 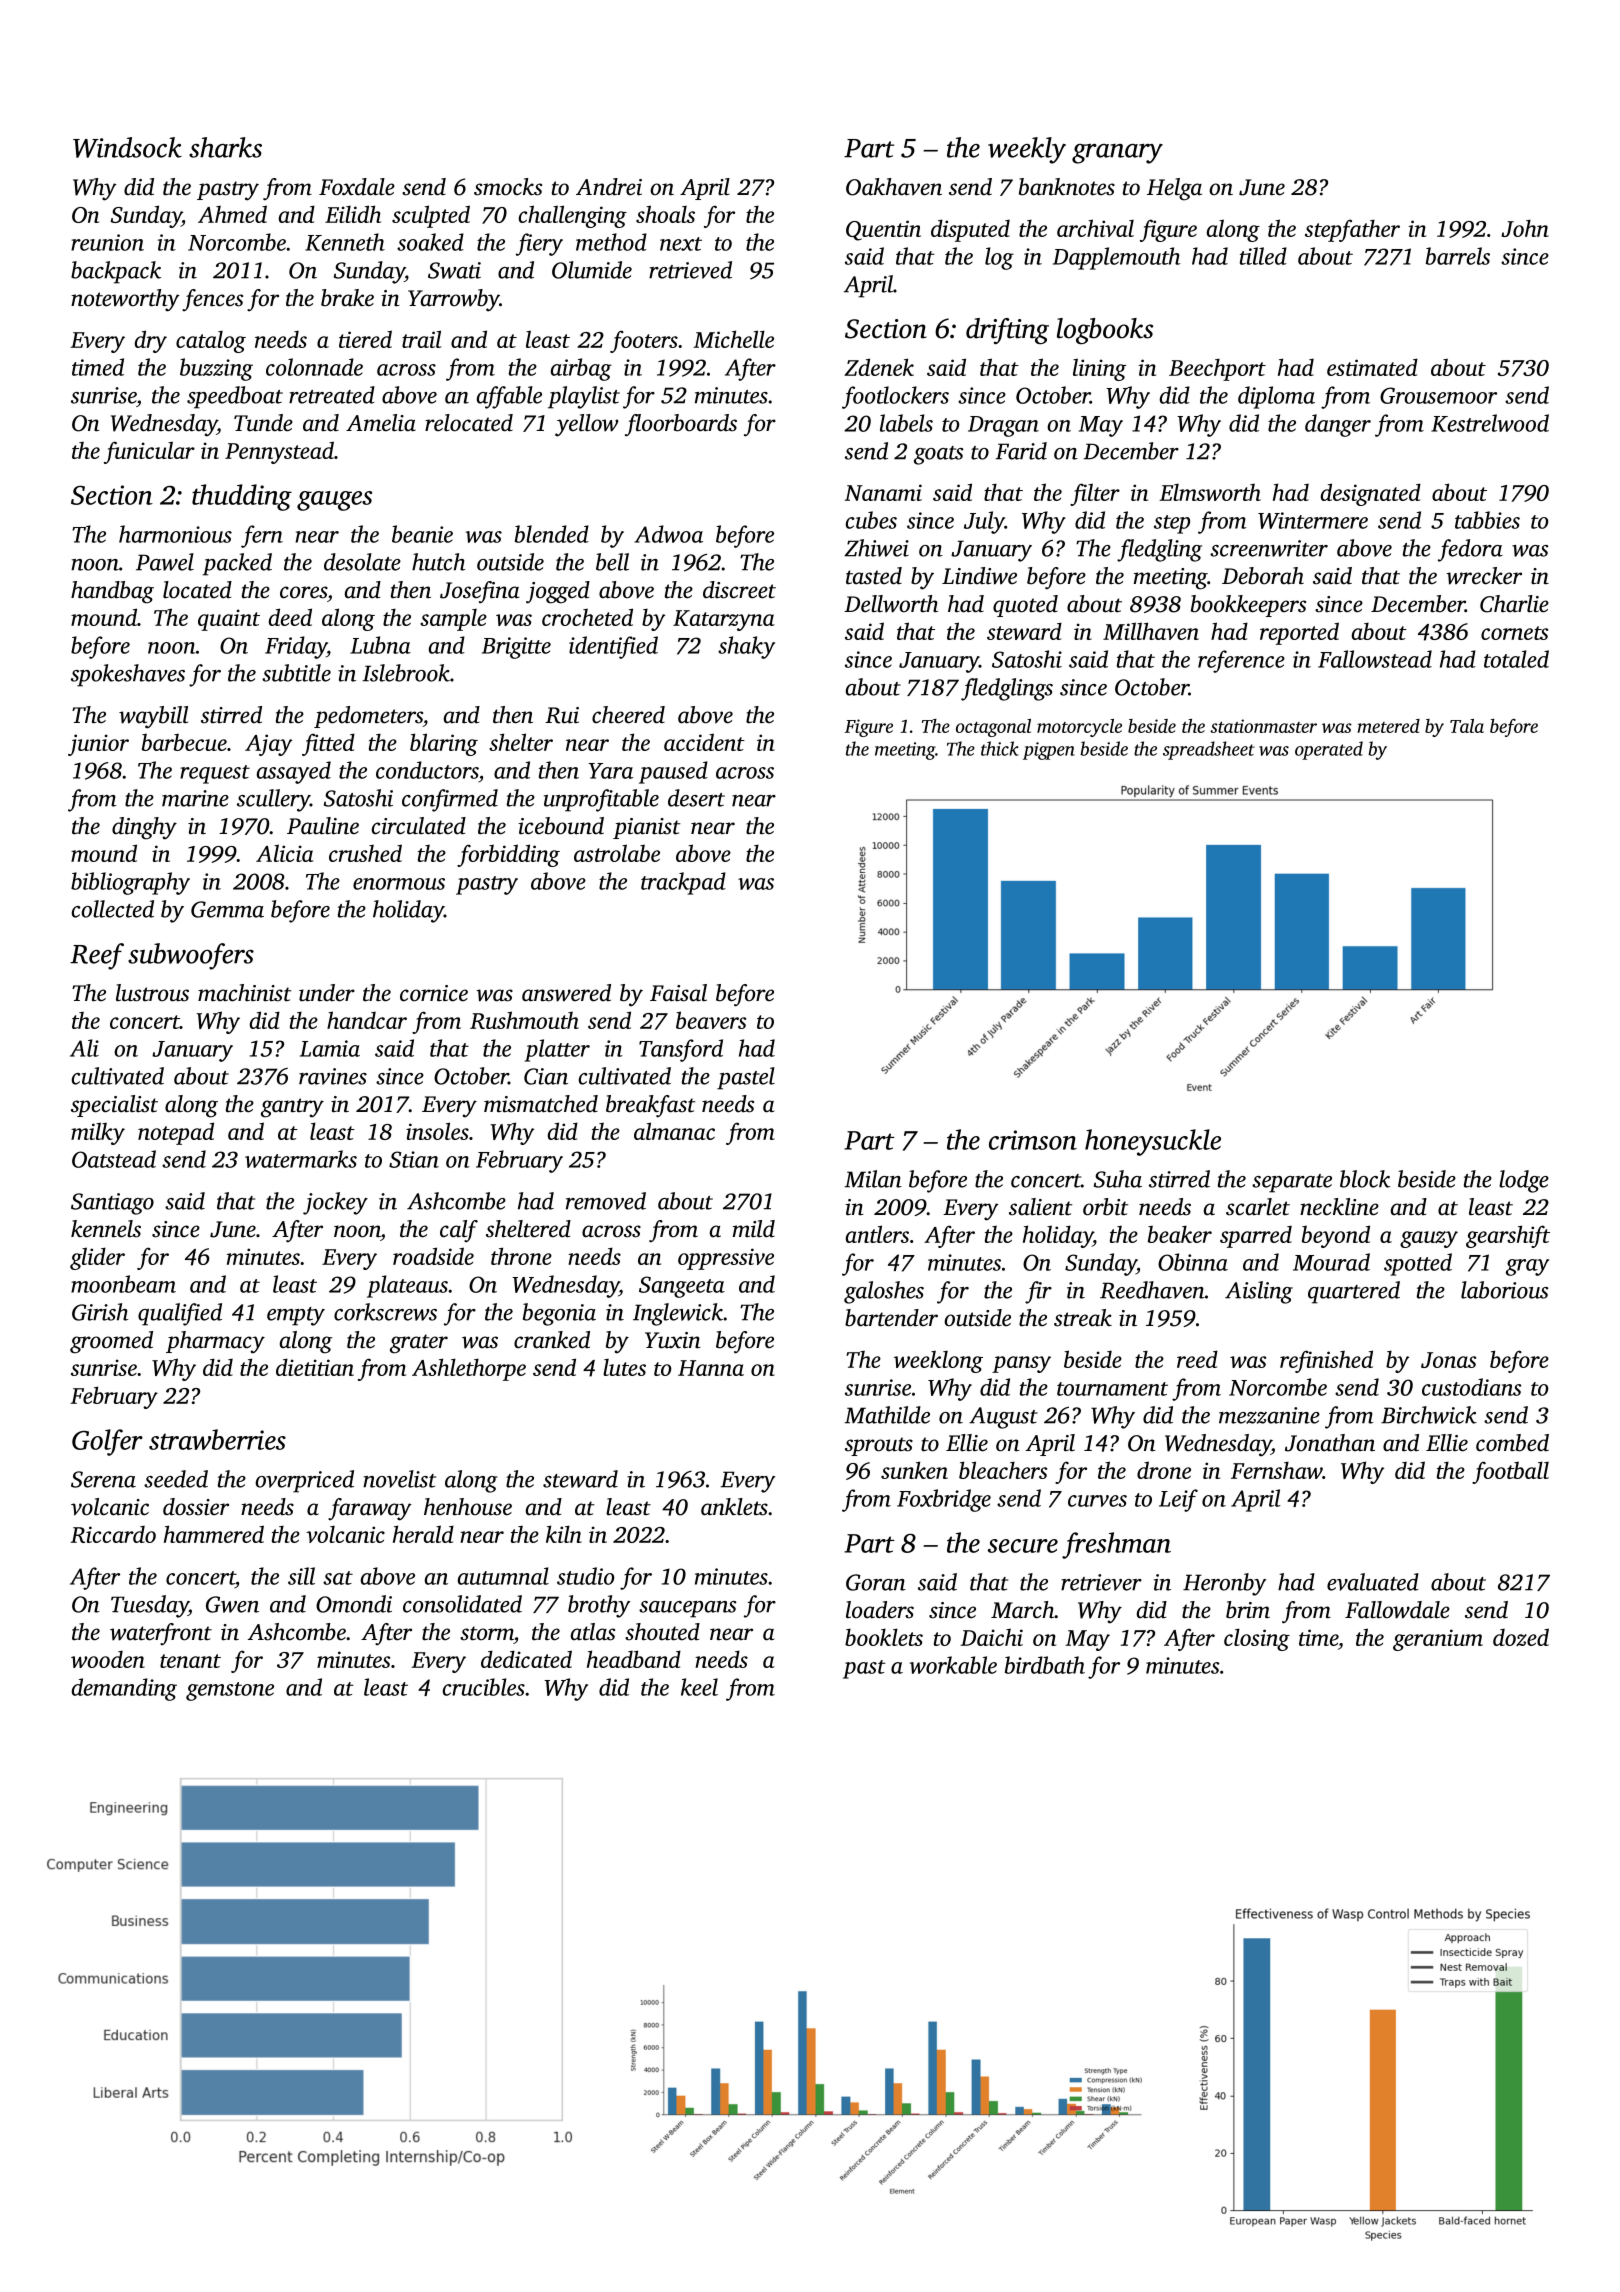 What do you see at coordinates (437, 1131) in the screenshot?
I see `insoles` at bounding box center [437, 1131].
